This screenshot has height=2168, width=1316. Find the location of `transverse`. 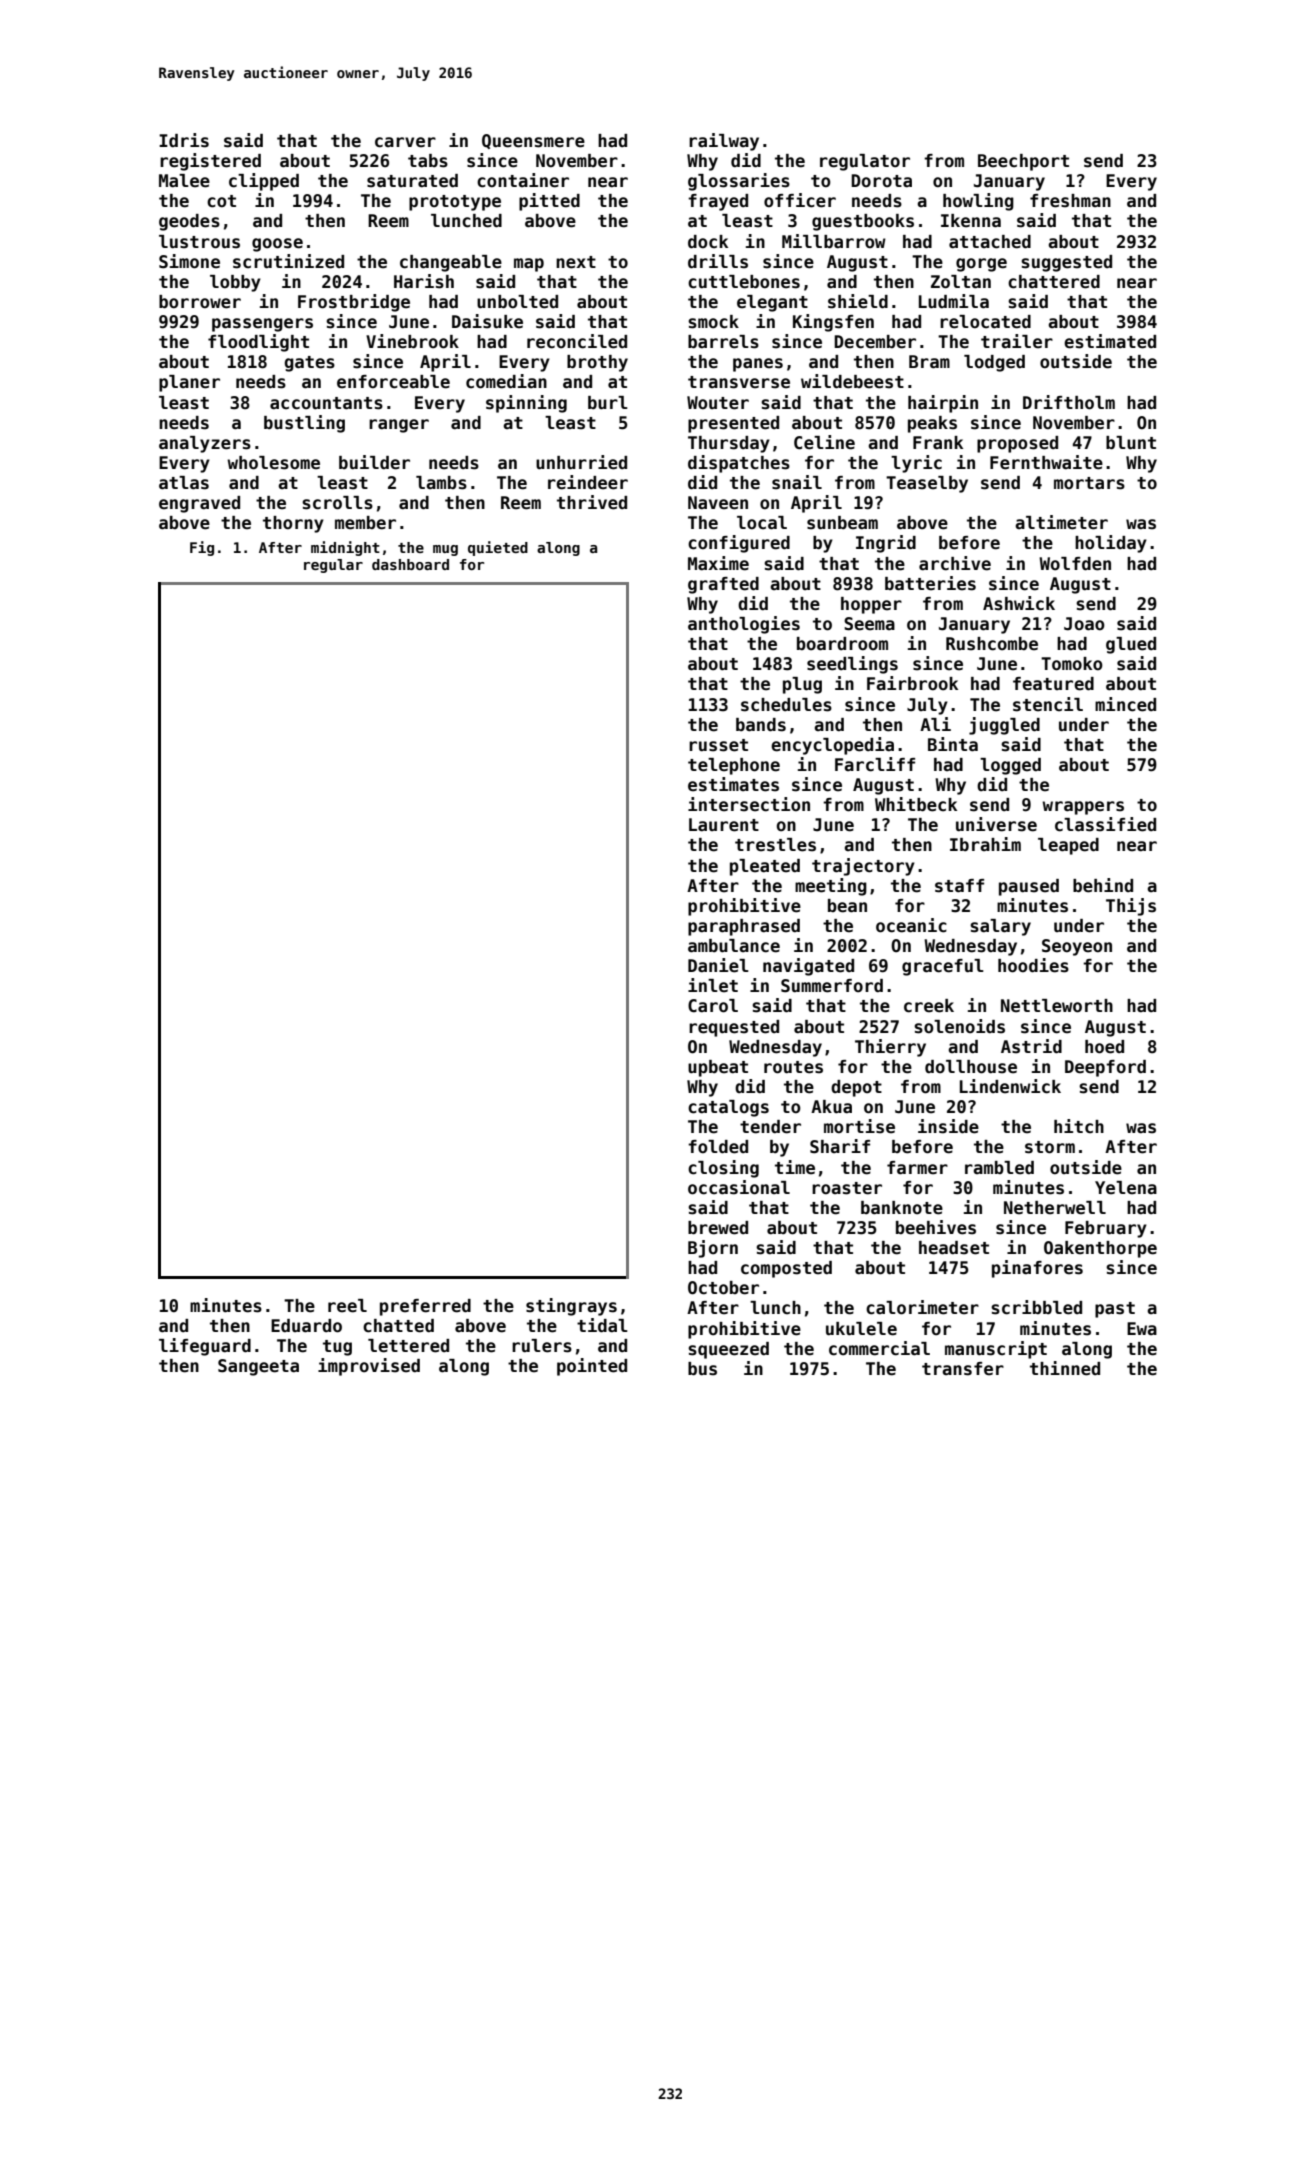

transverse is located at coordinates (739, 382).
